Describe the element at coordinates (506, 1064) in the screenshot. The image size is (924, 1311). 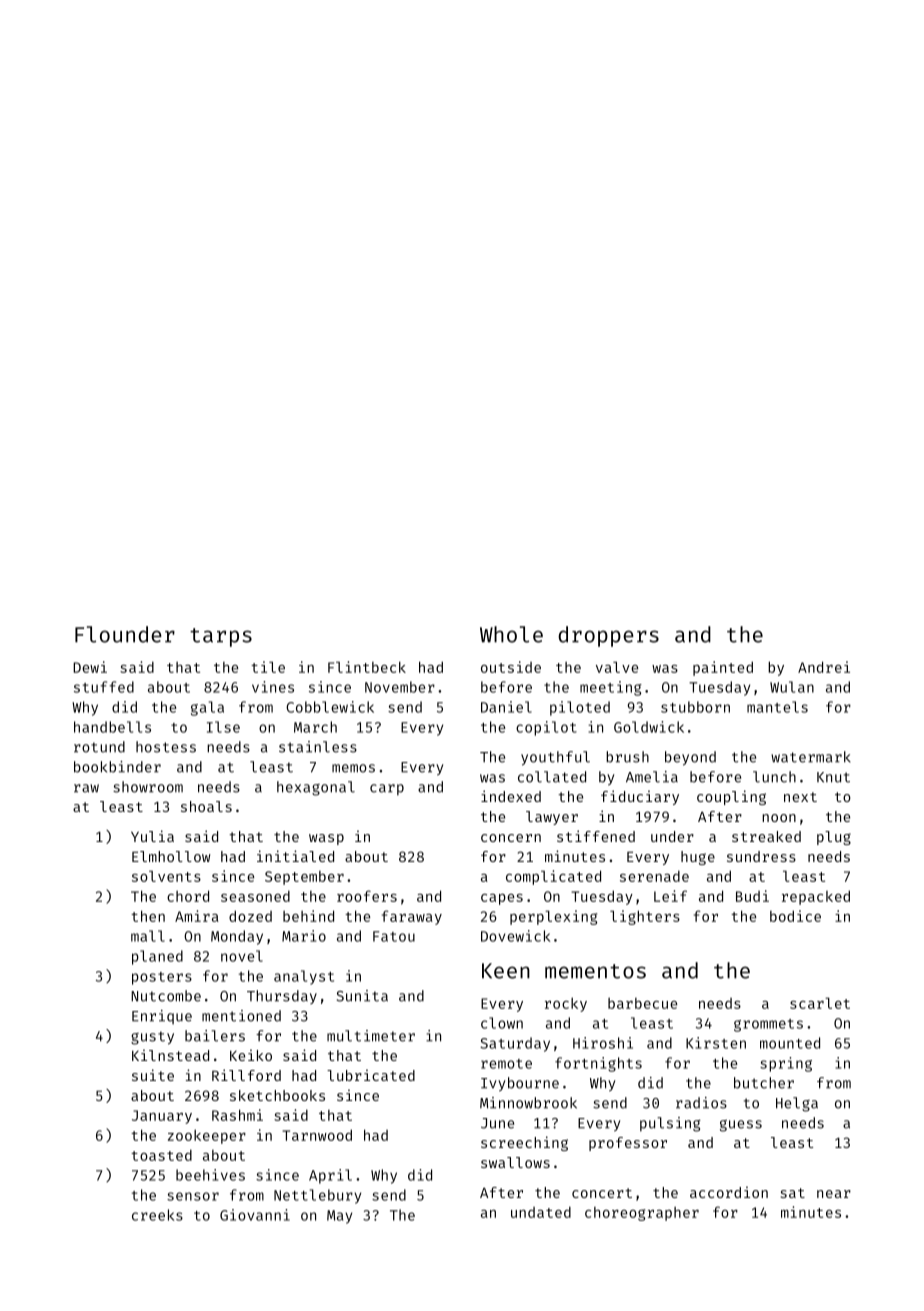
I see `remote` at that location.
